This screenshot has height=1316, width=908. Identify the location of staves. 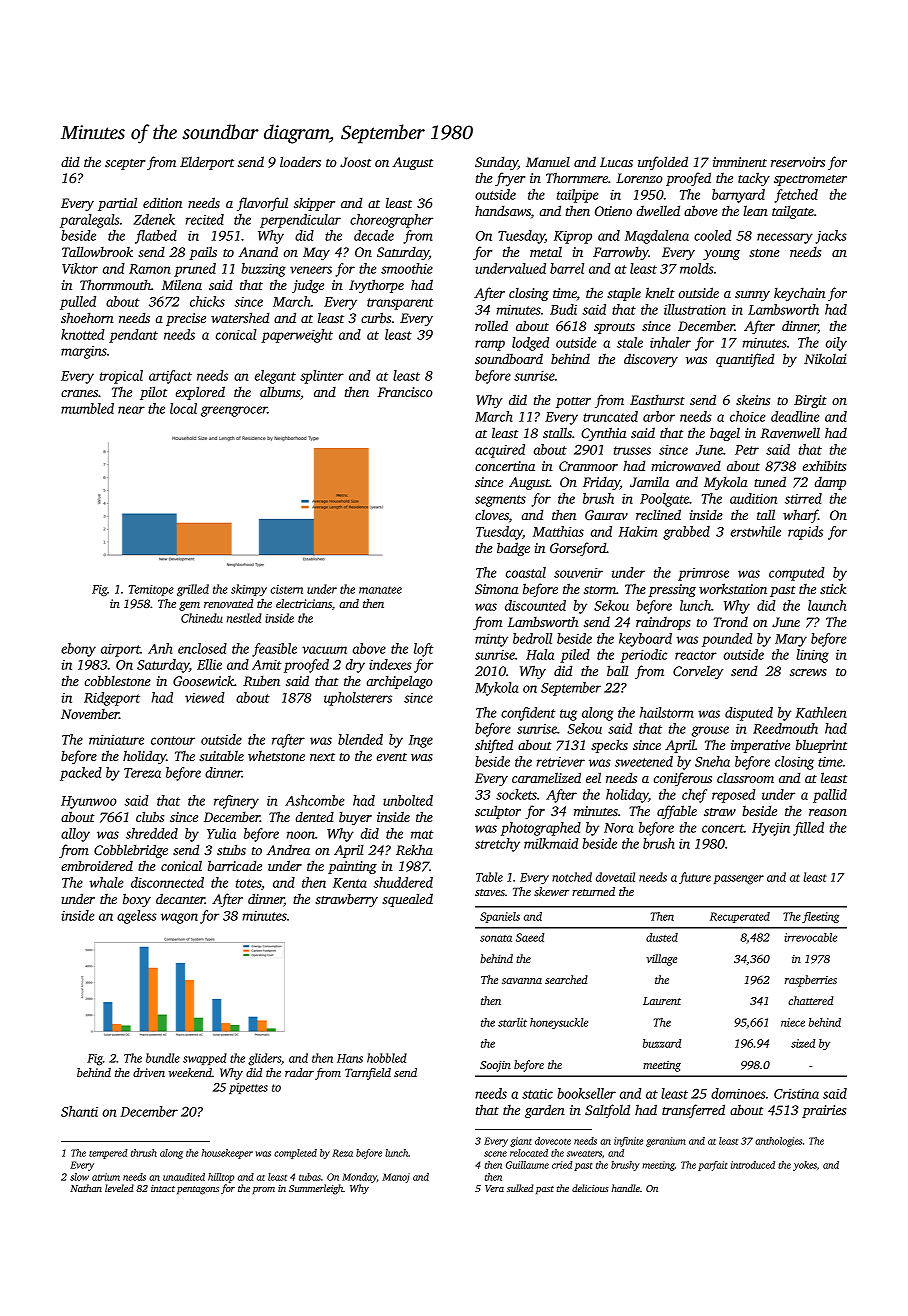
(490, 892).
